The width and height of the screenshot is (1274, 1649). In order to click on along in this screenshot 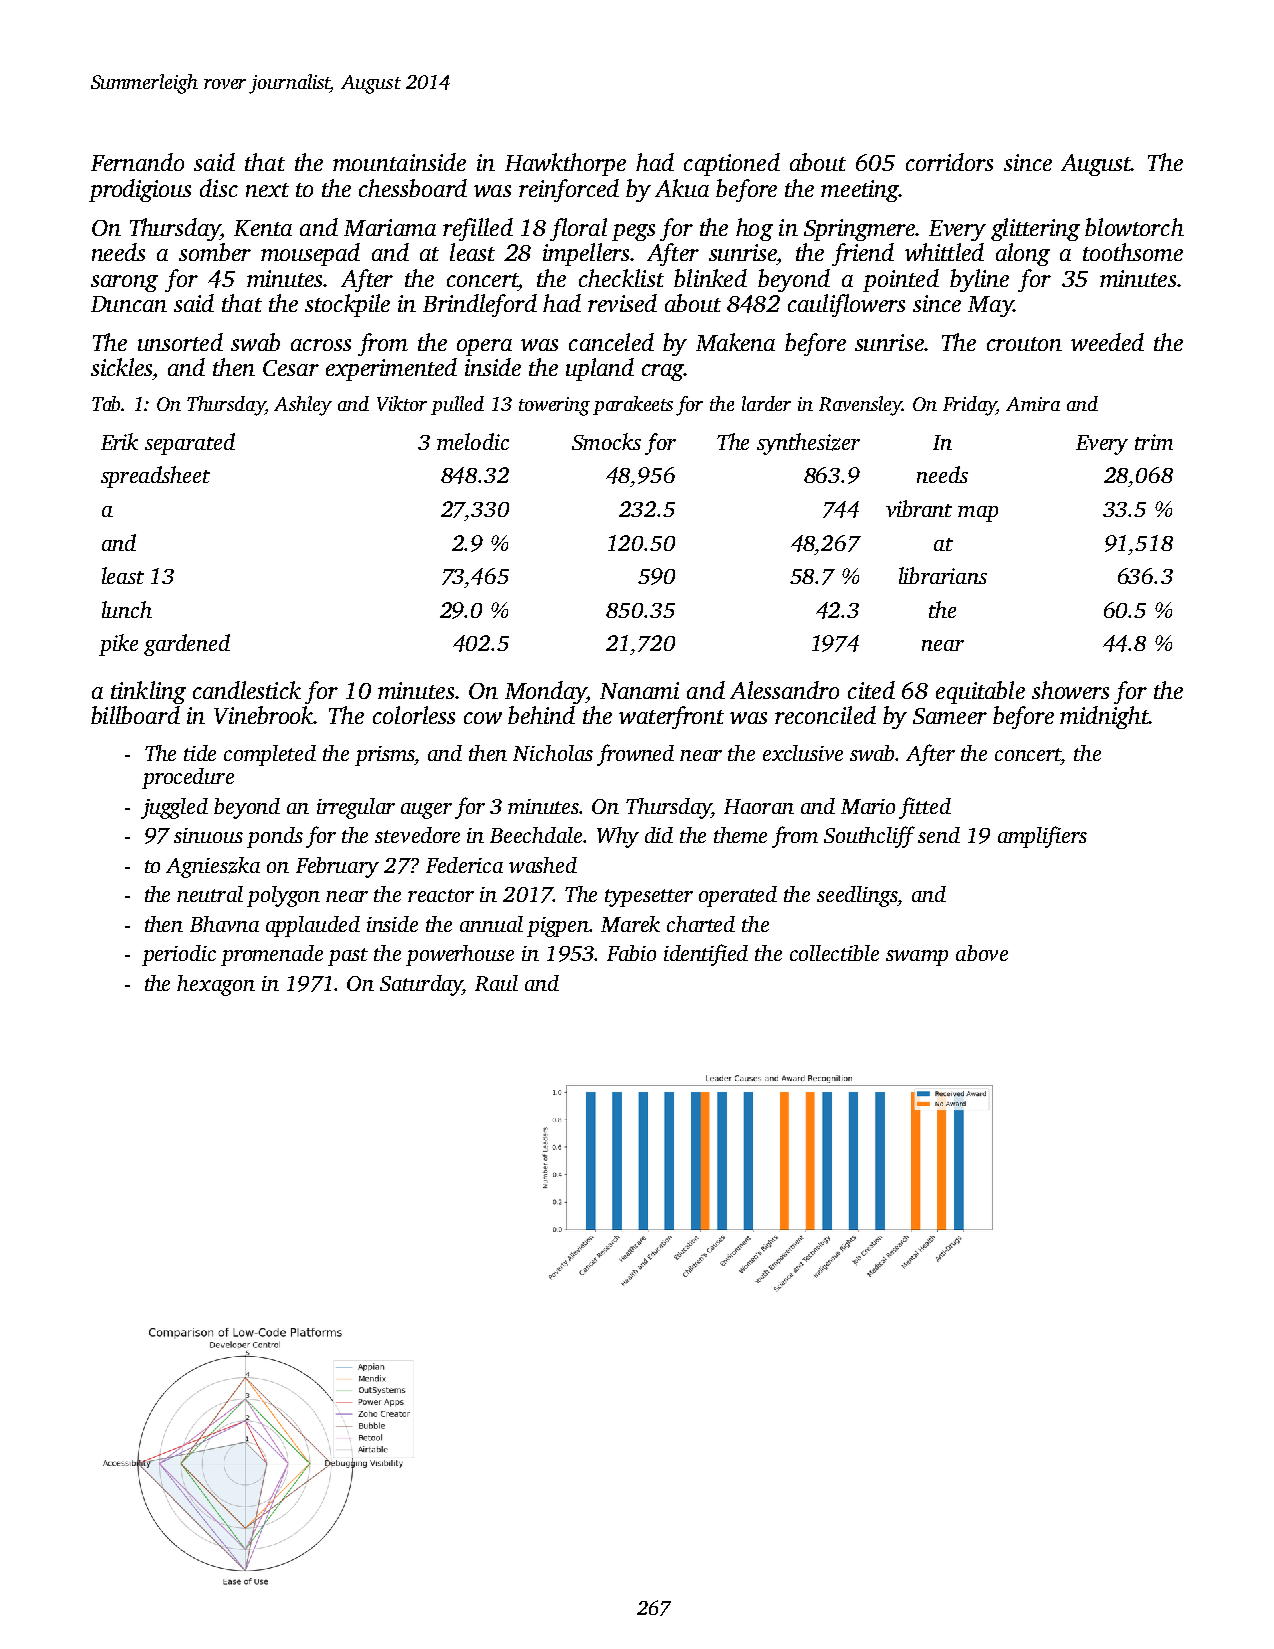, I will do `click(1023, 254)`.
